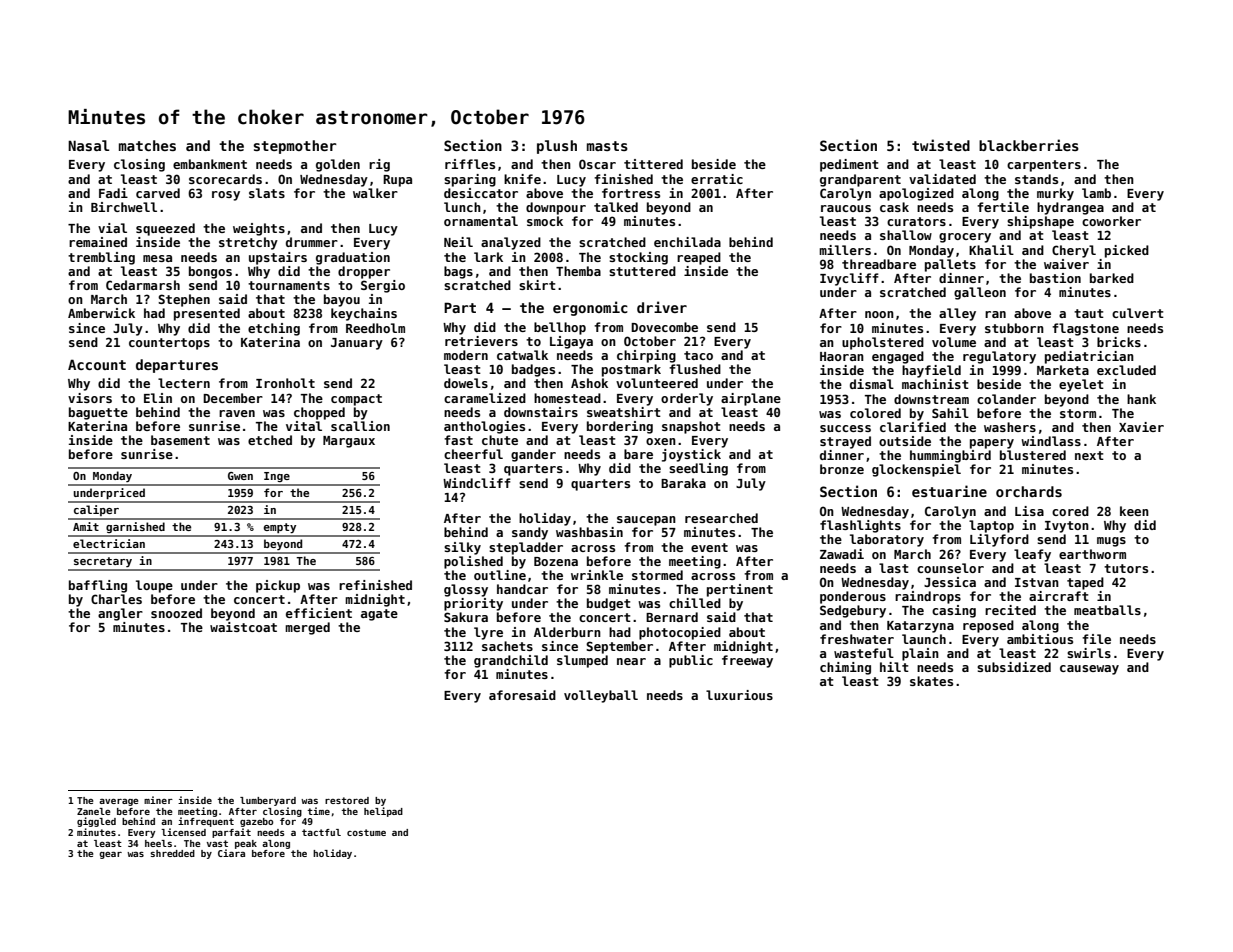  I want to click on pediment, so click(849, 165).
